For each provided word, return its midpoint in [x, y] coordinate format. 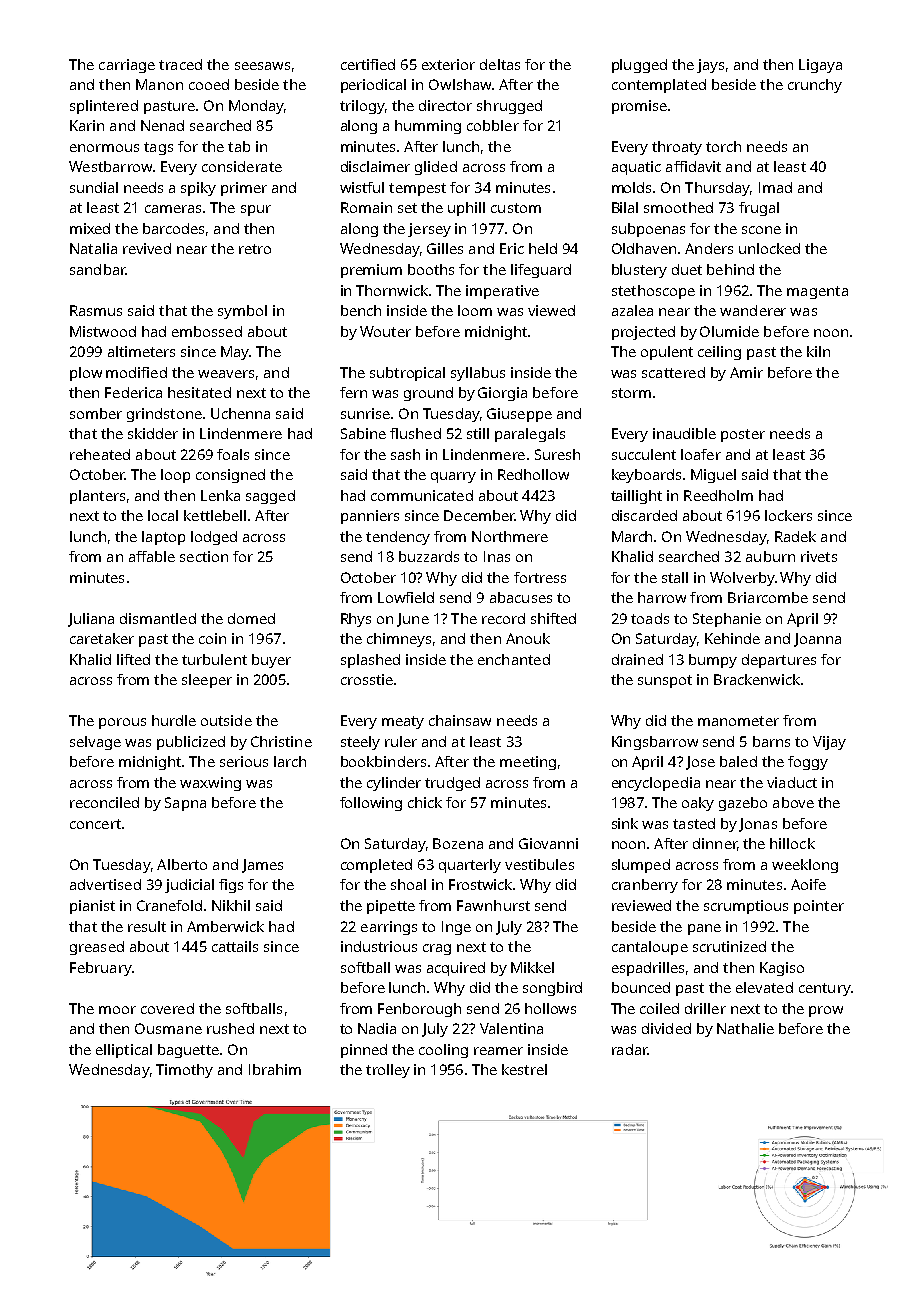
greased [97, 948]
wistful [362, 187]
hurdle [174, 720]
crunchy [815, 86]
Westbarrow [110, 166]
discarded [644, 515]
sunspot [665, 681]
